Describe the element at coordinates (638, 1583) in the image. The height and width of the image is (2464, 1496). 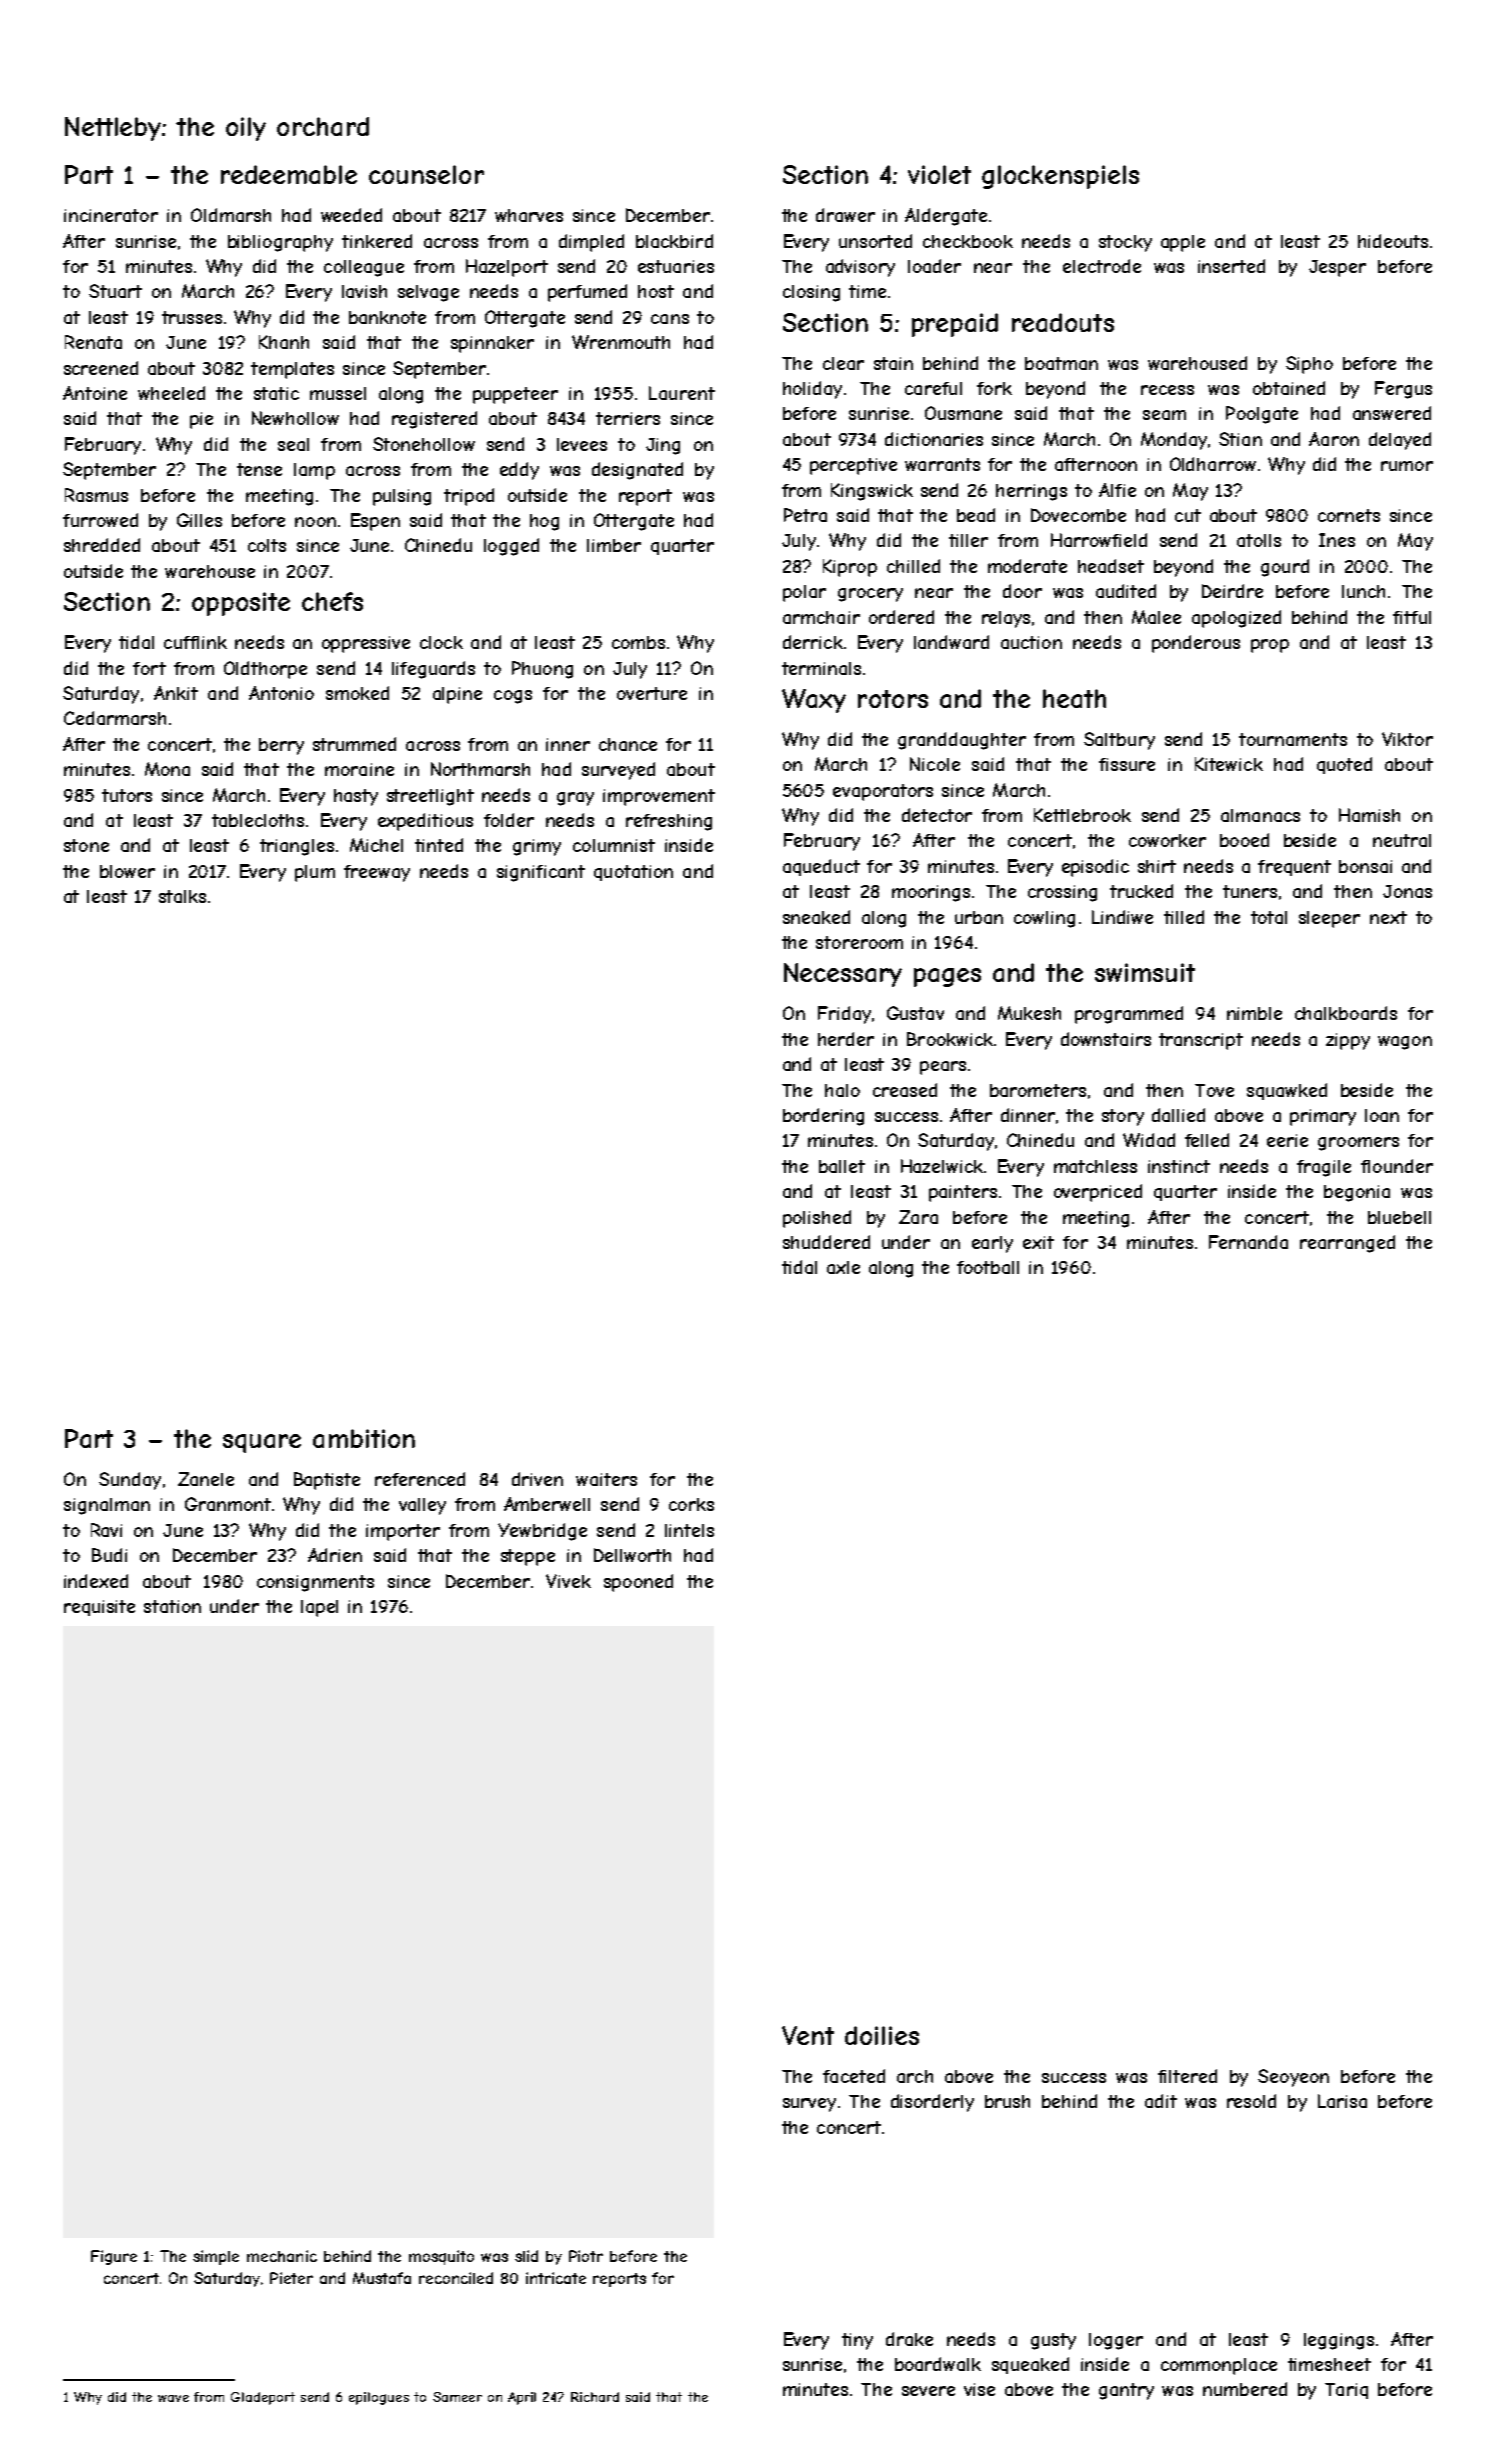
I see `spooned` at that location.
